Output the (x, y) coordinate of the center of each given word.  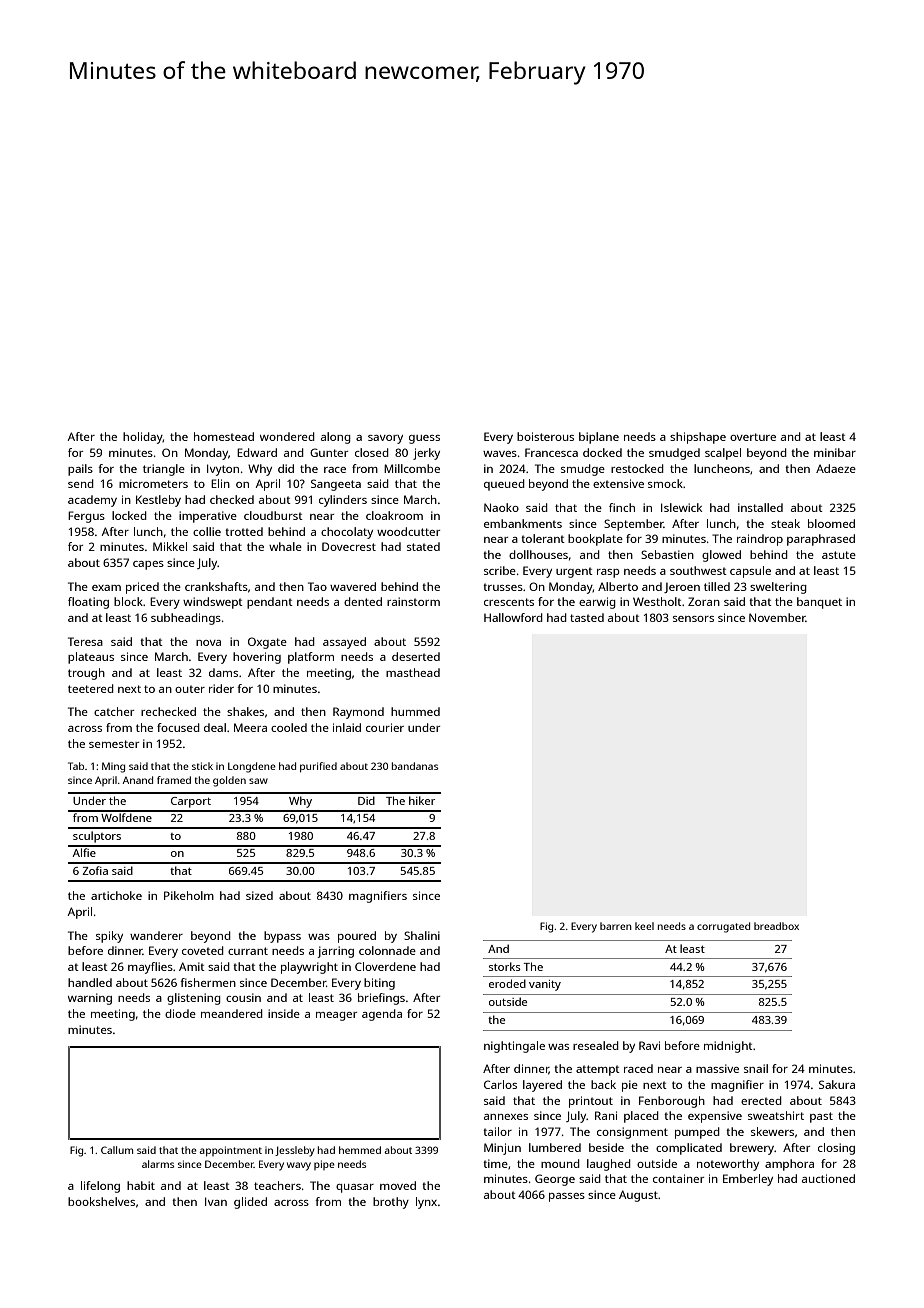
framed (174, 780)
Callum (117, 1150)
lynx (426, 1203)
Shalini (422, 935)
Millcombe (412, 468)
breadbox (776, 926)
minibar (835, 452)
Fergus (86, 517)
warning (90, 999)
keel (644, 926)
